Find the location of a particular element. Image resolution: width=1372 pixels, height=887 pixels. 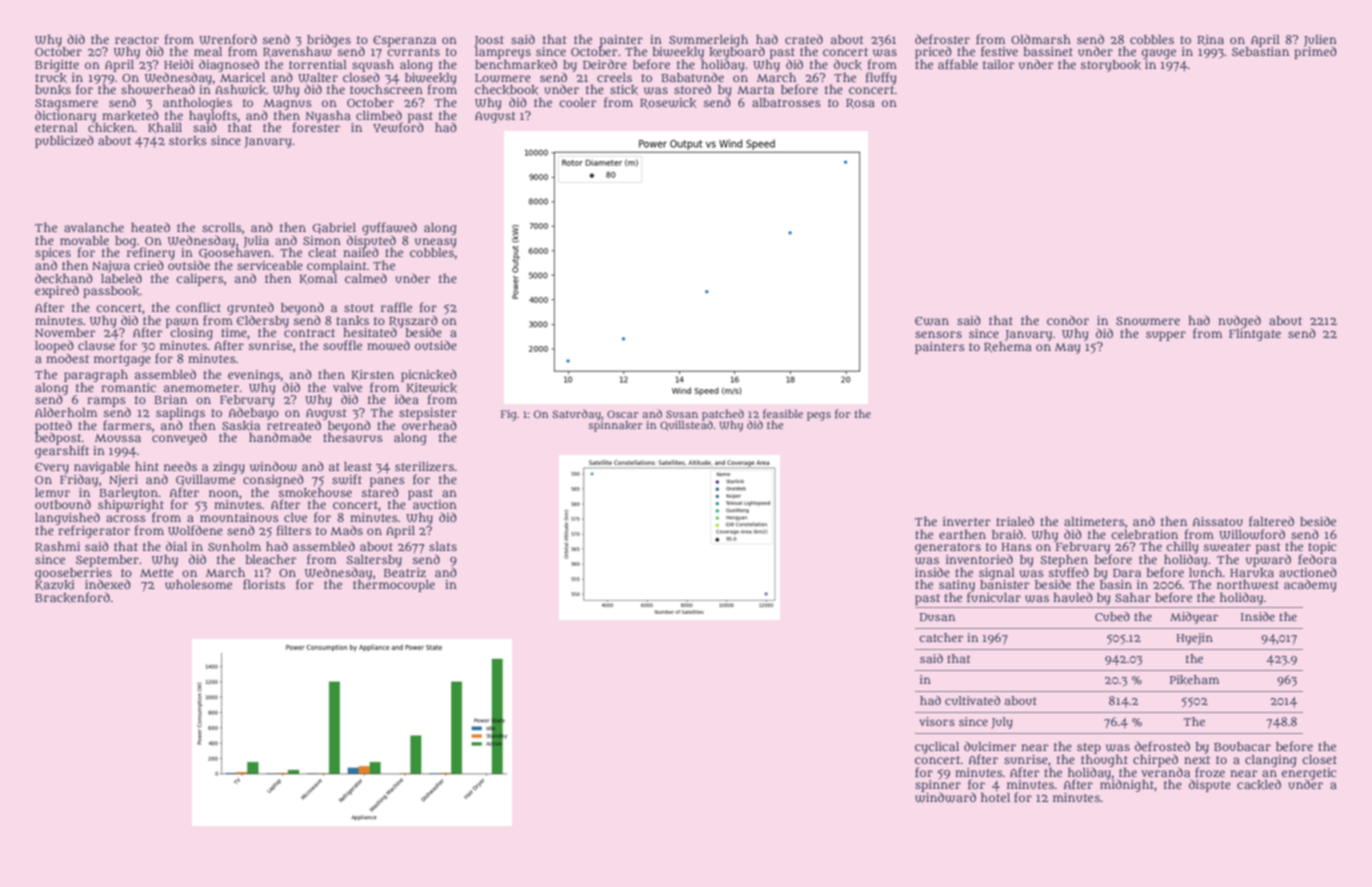

Brackenford is located at coordinates (72, 597).
